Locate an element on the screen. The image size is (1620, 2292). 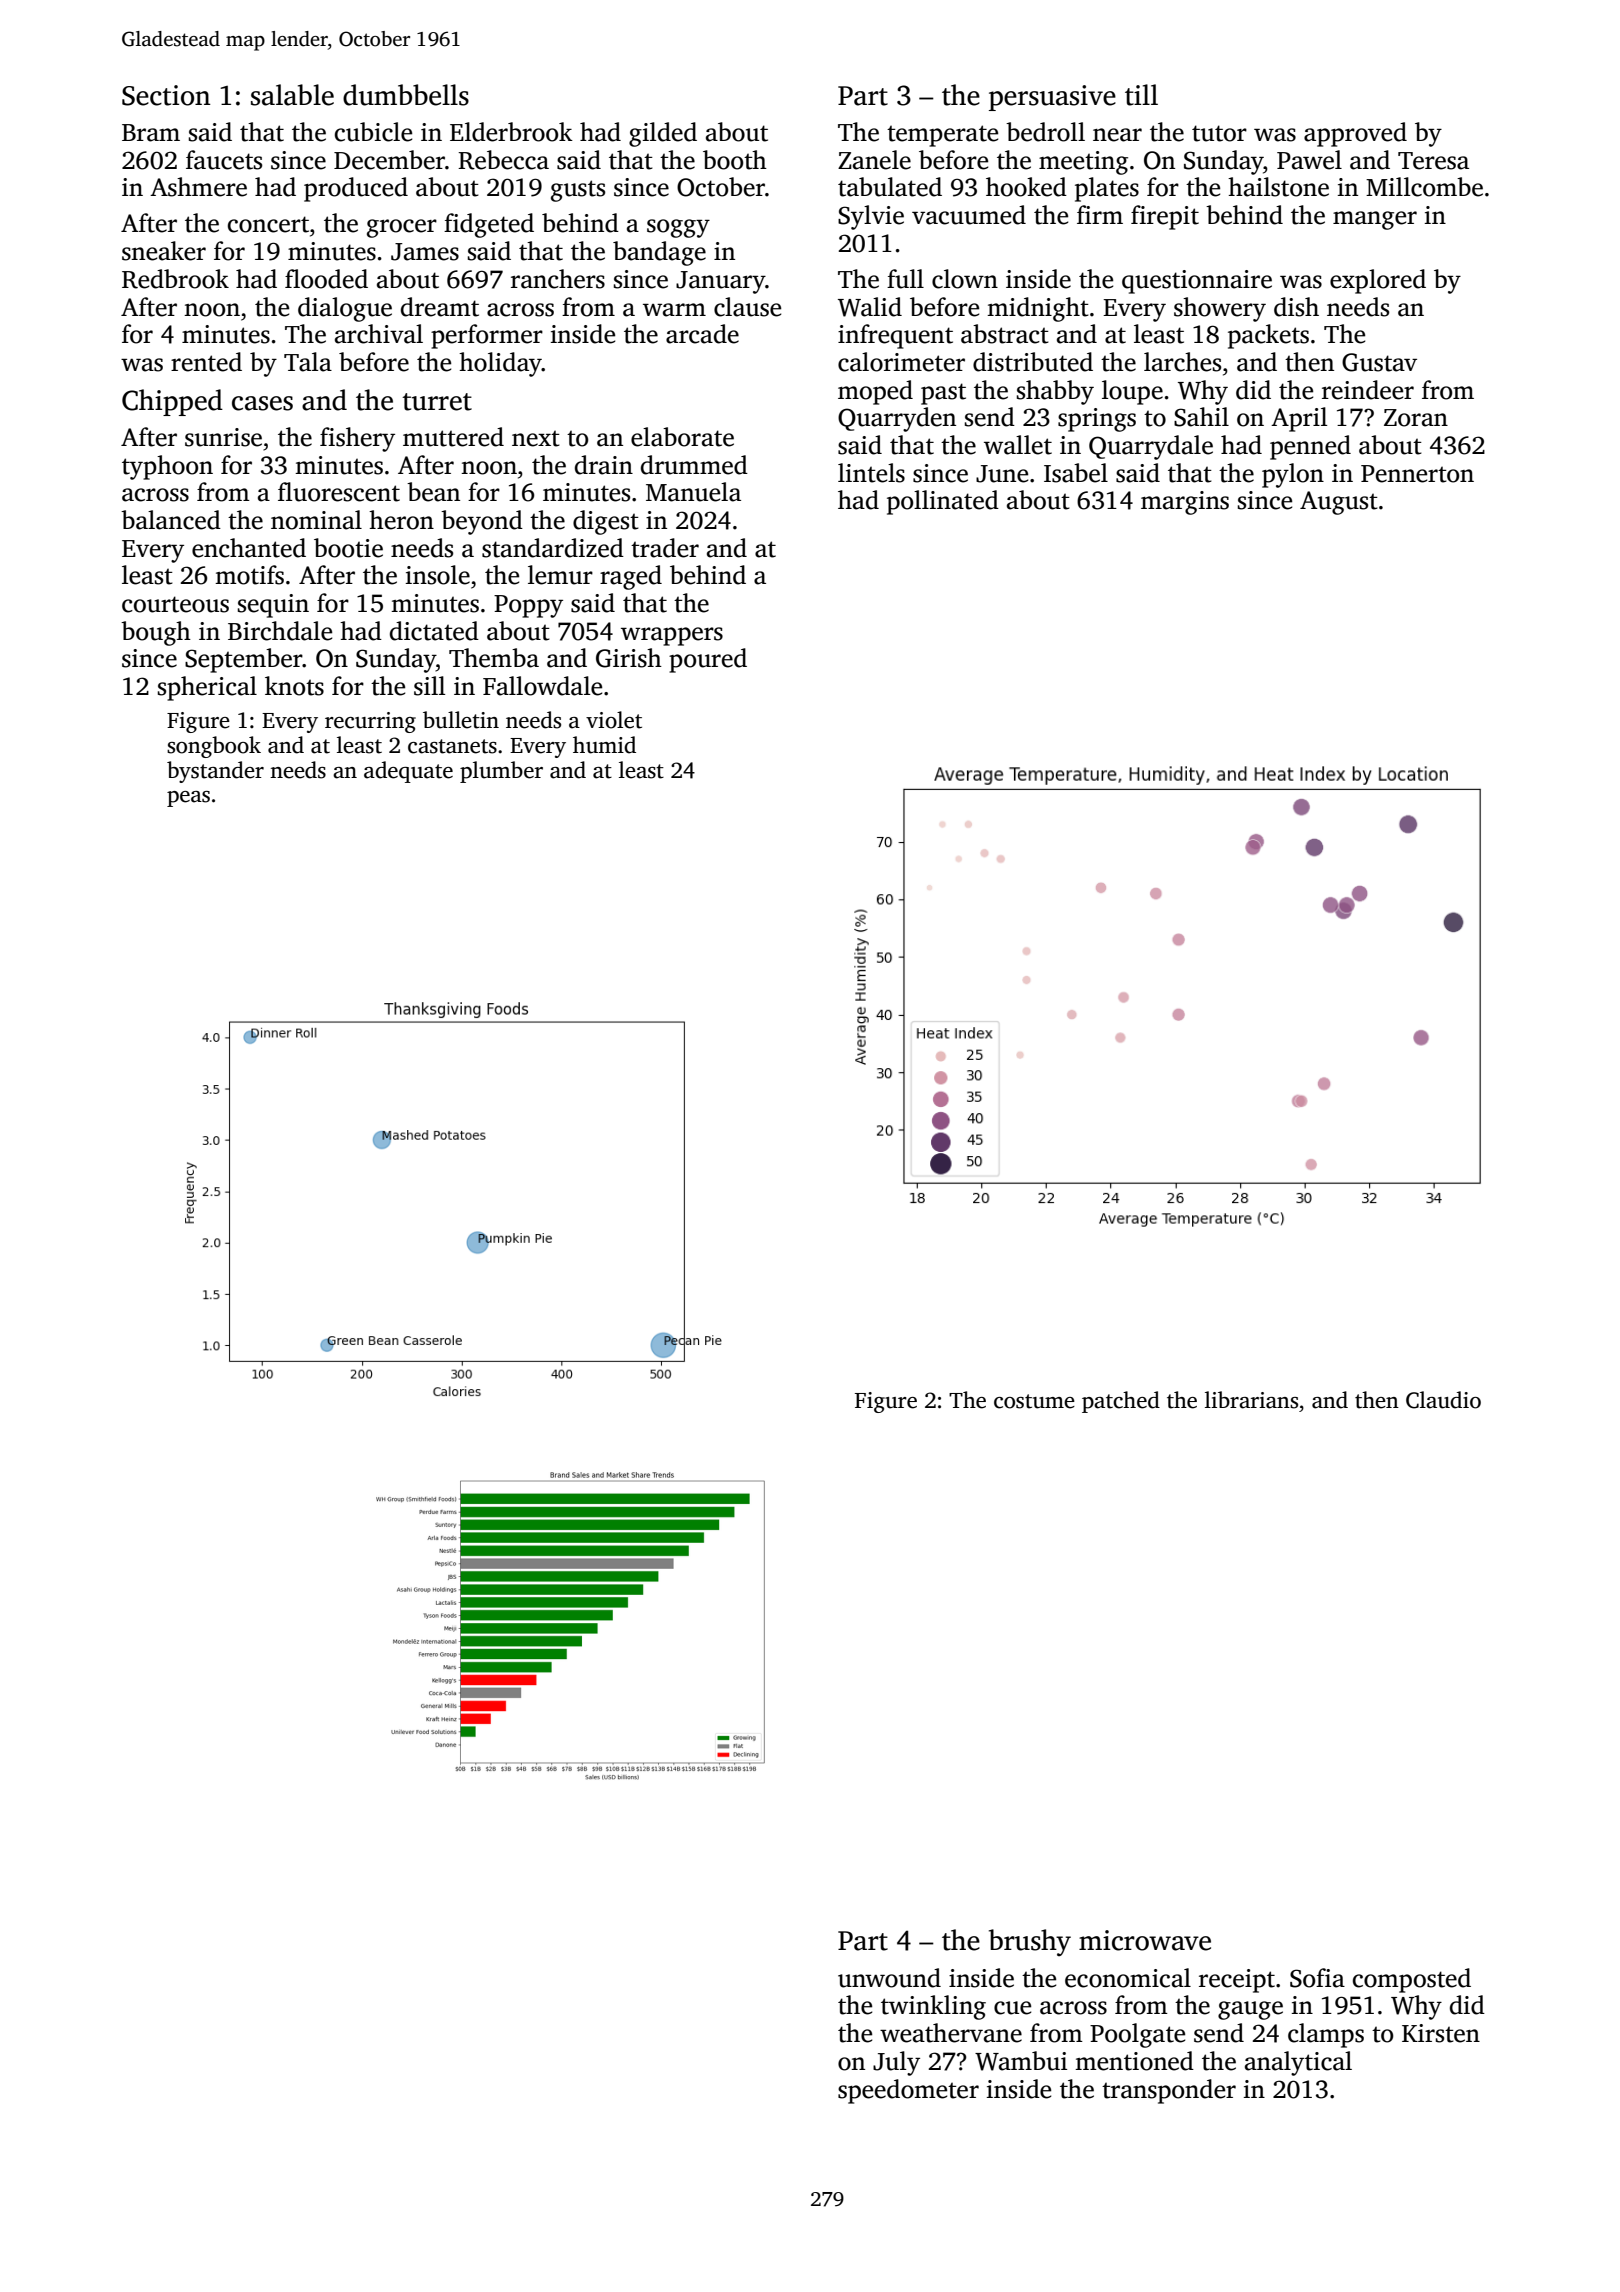
salable is located at coordinates (292, 95).
